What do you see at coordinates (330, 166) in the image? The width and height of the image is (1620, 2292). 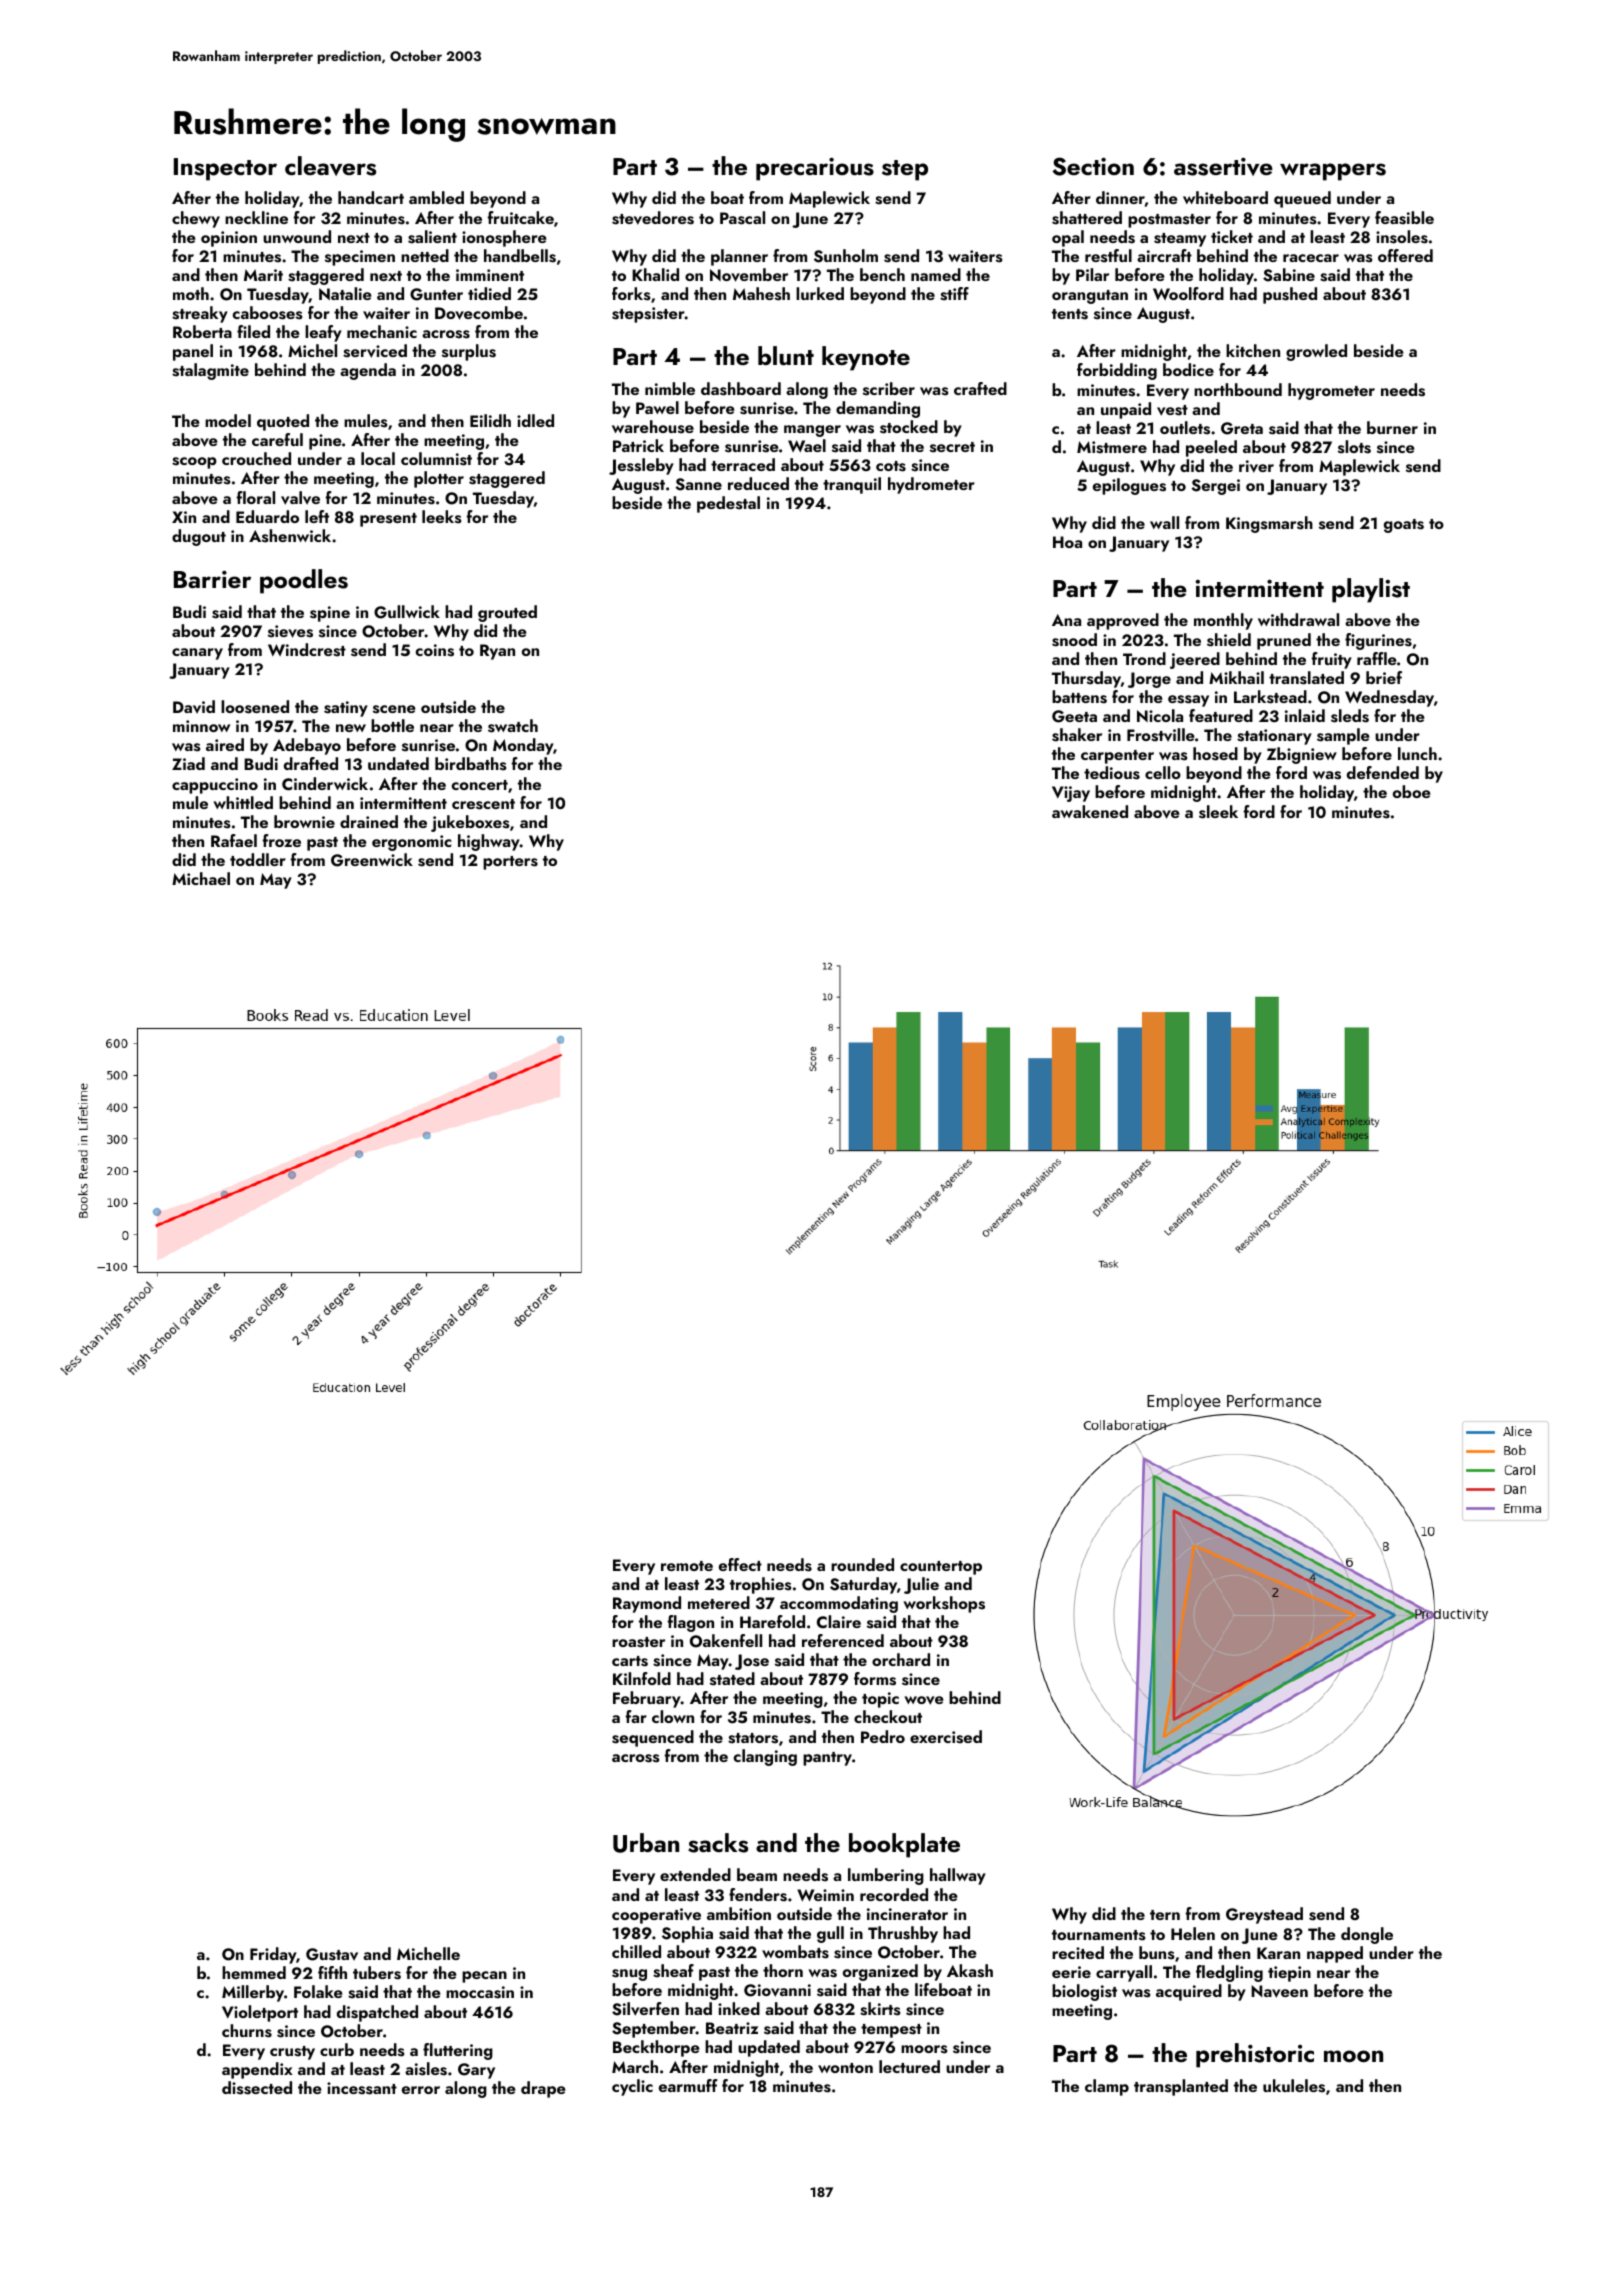 I see `cleavers` at bounding box center [330, 166].
